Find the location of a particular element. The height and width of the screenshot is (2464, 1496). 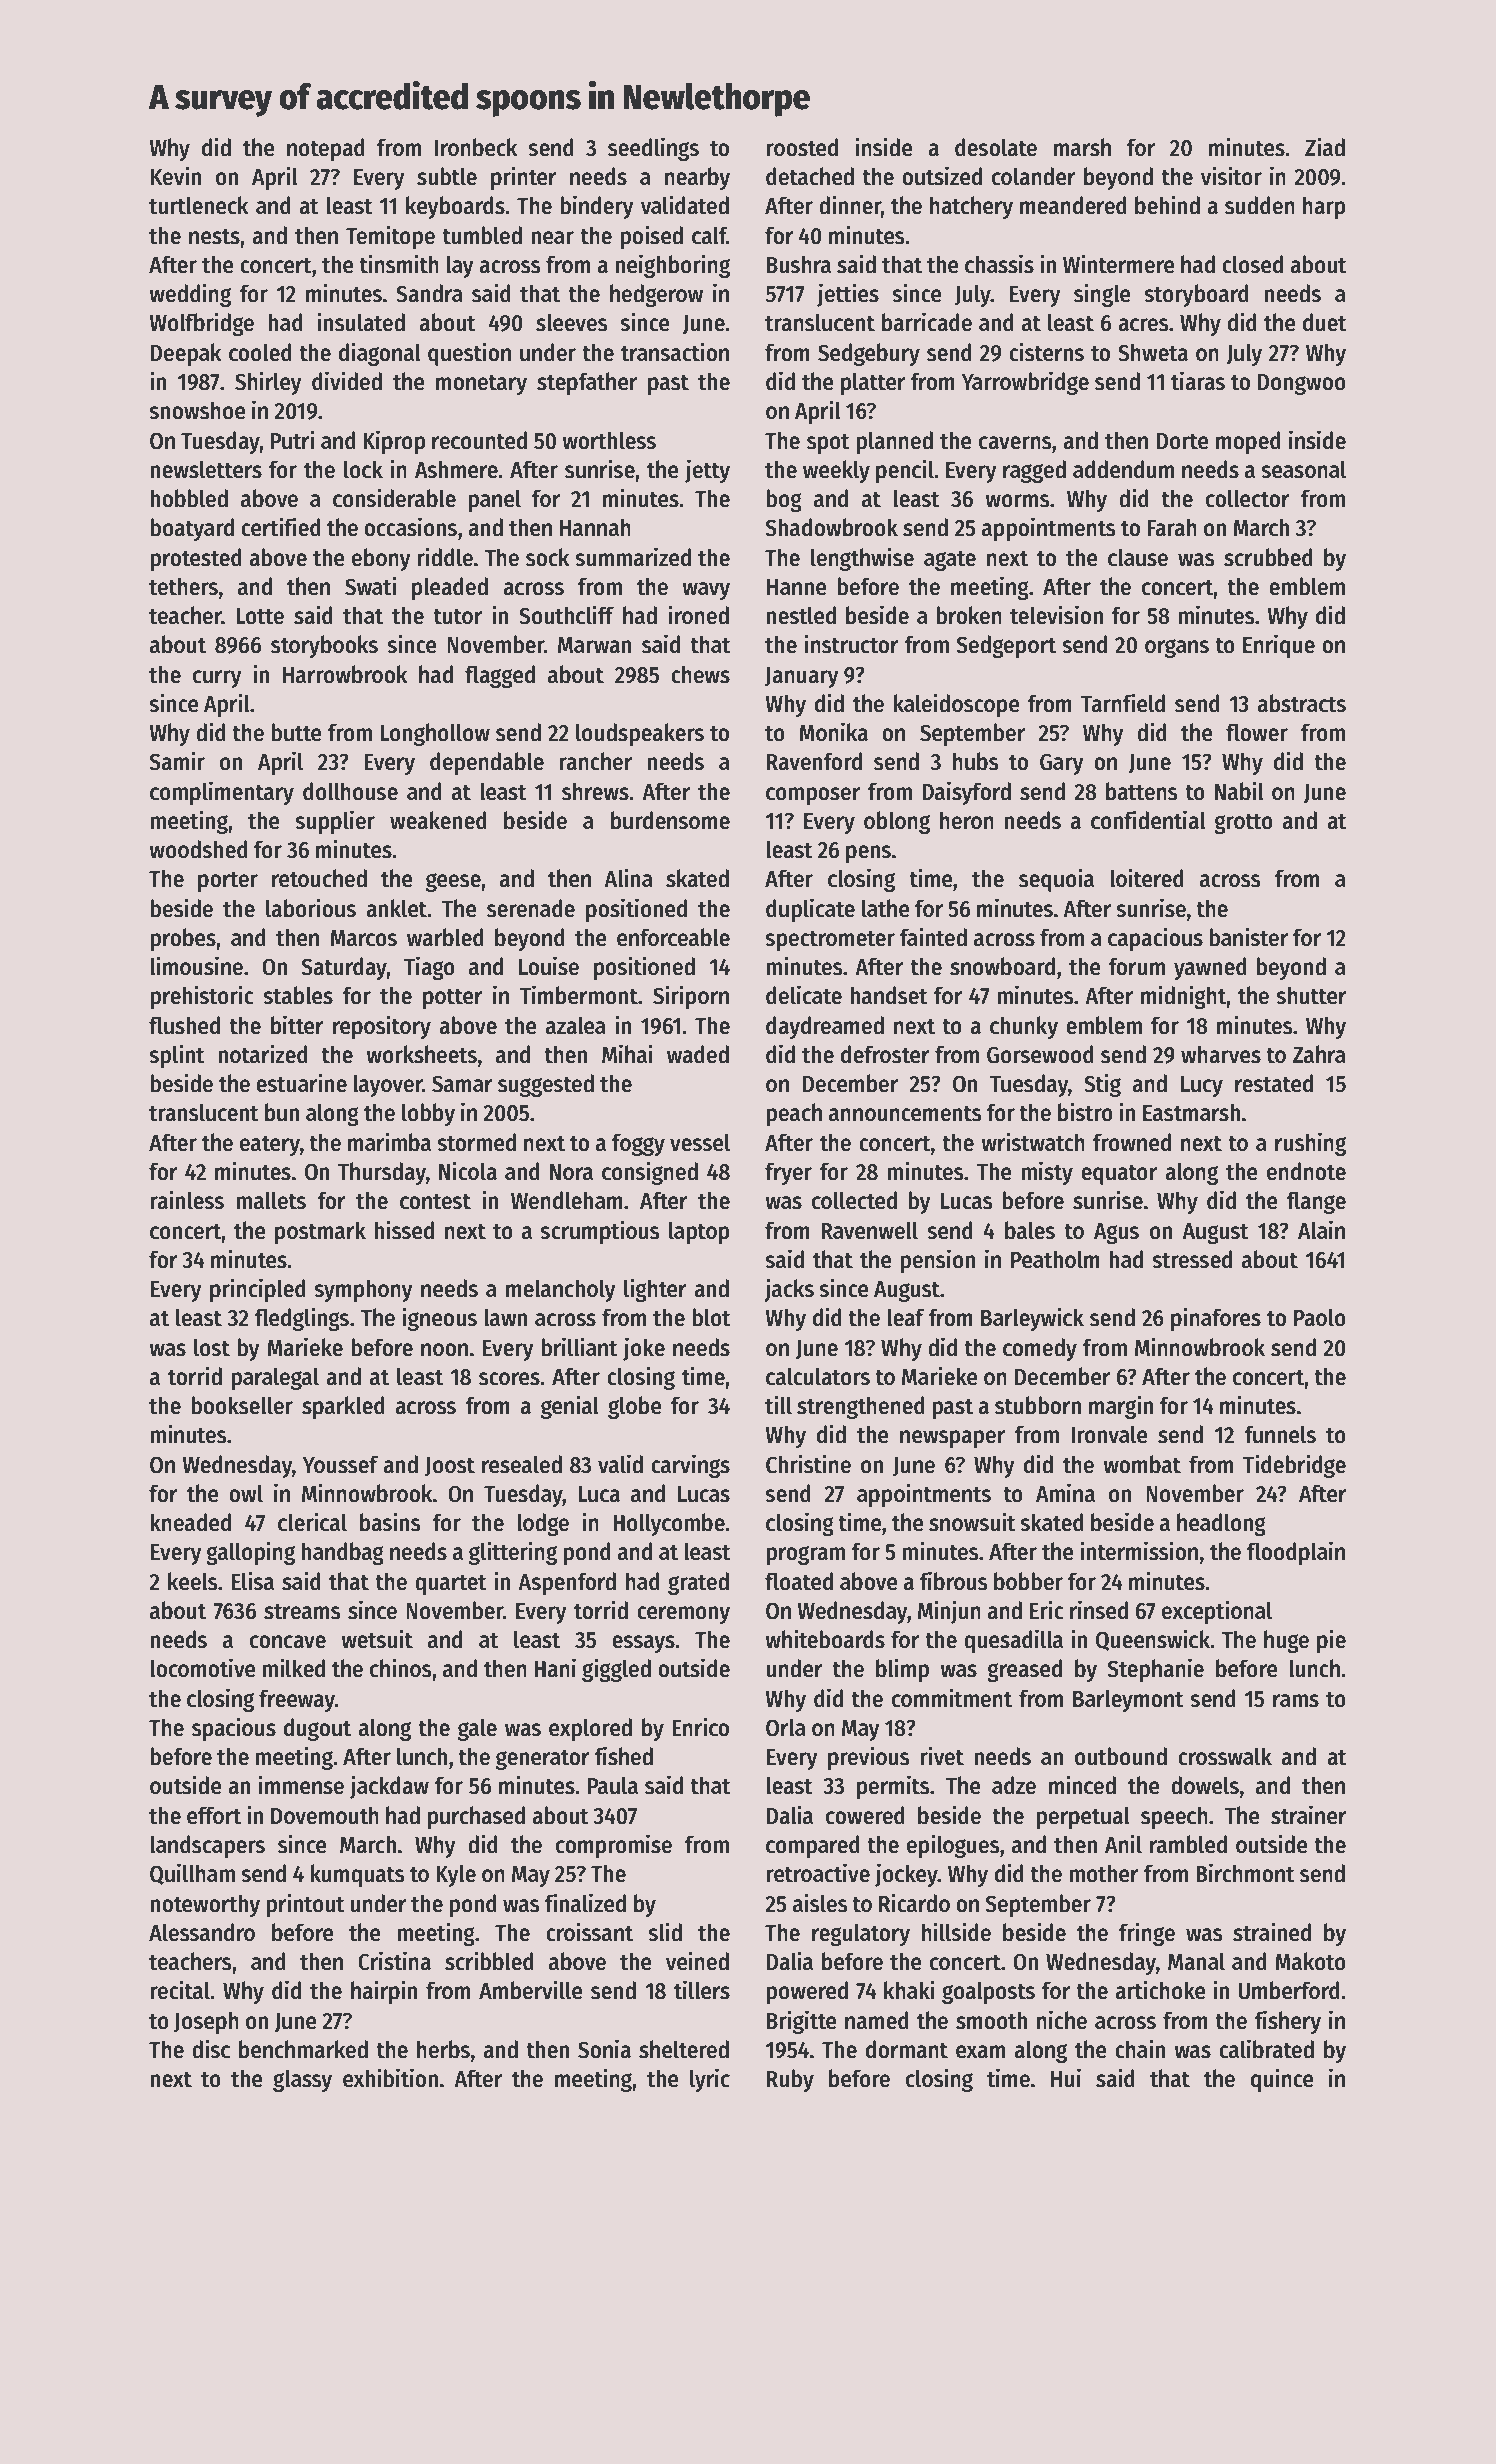

mallets is located at coordinates (271, 1200).
